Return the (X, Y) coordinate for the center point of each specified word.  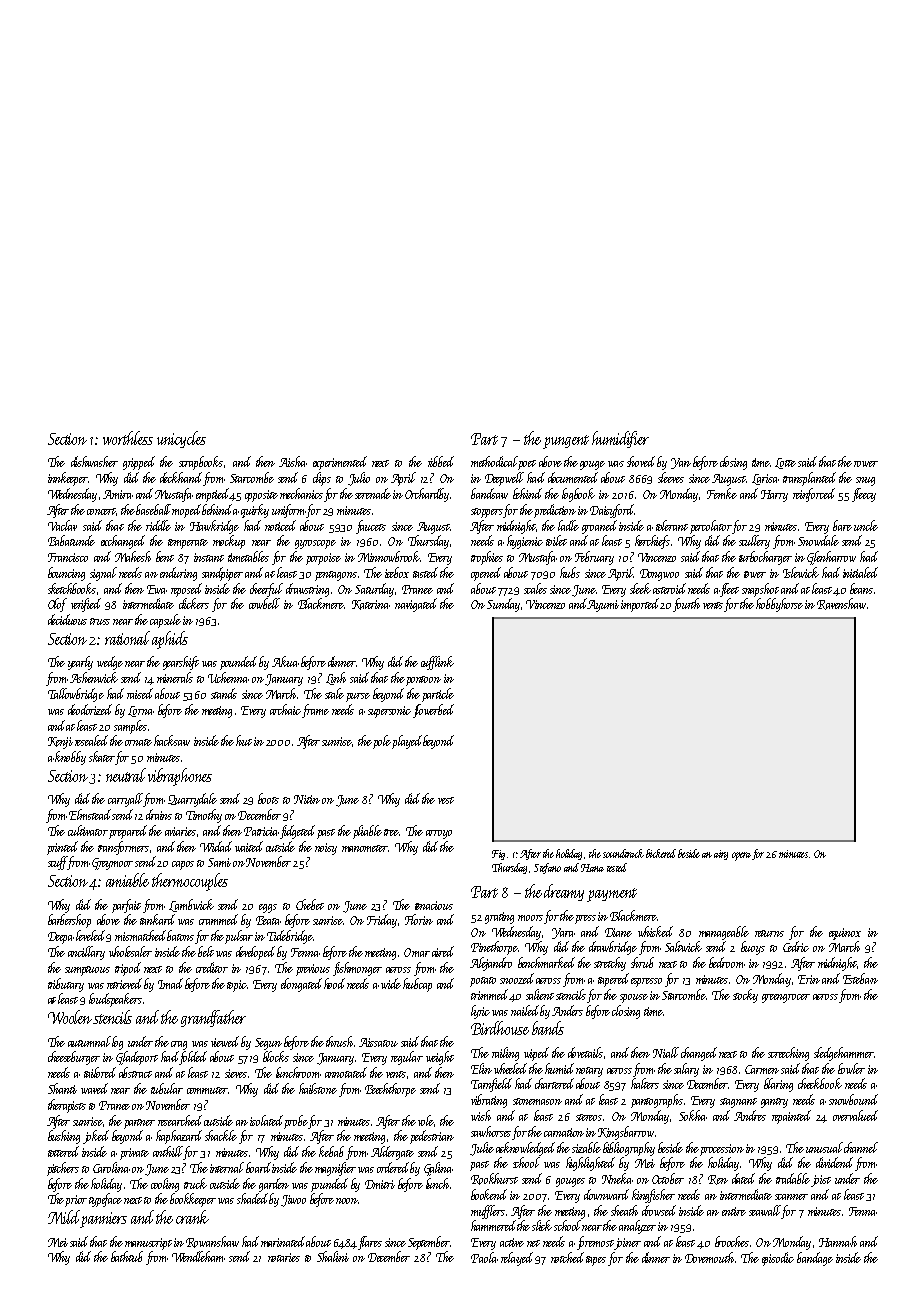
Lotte (785, 463)
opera (741, 856)
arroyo (439, 834)
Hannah (838, 1241)
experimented (340, 463)
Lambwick (191, 905)
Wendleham (198, 1256)
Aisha (293, 461)
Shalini (333, 1256)
